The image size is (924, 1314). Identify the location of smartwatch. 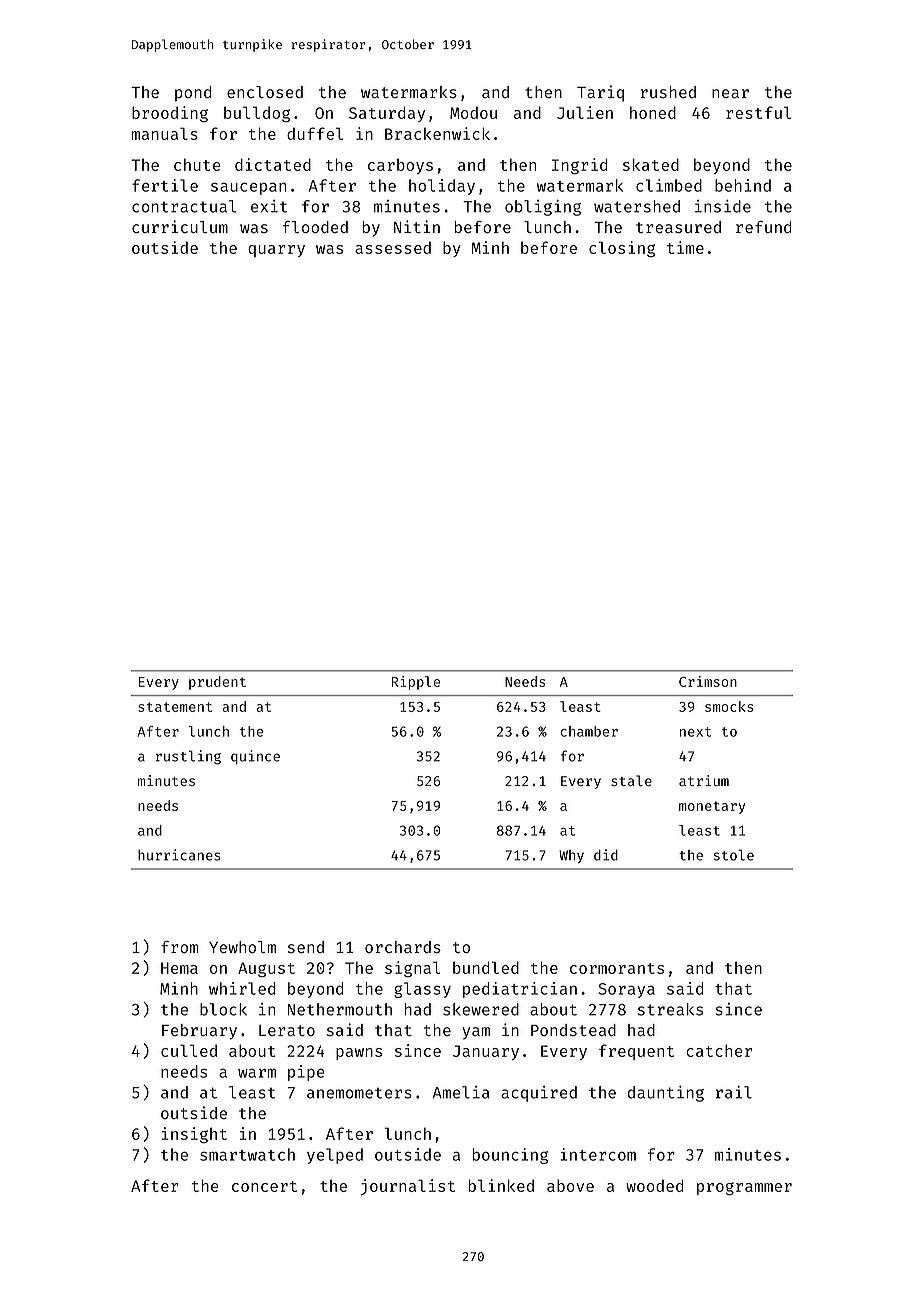
(247, 1154).
